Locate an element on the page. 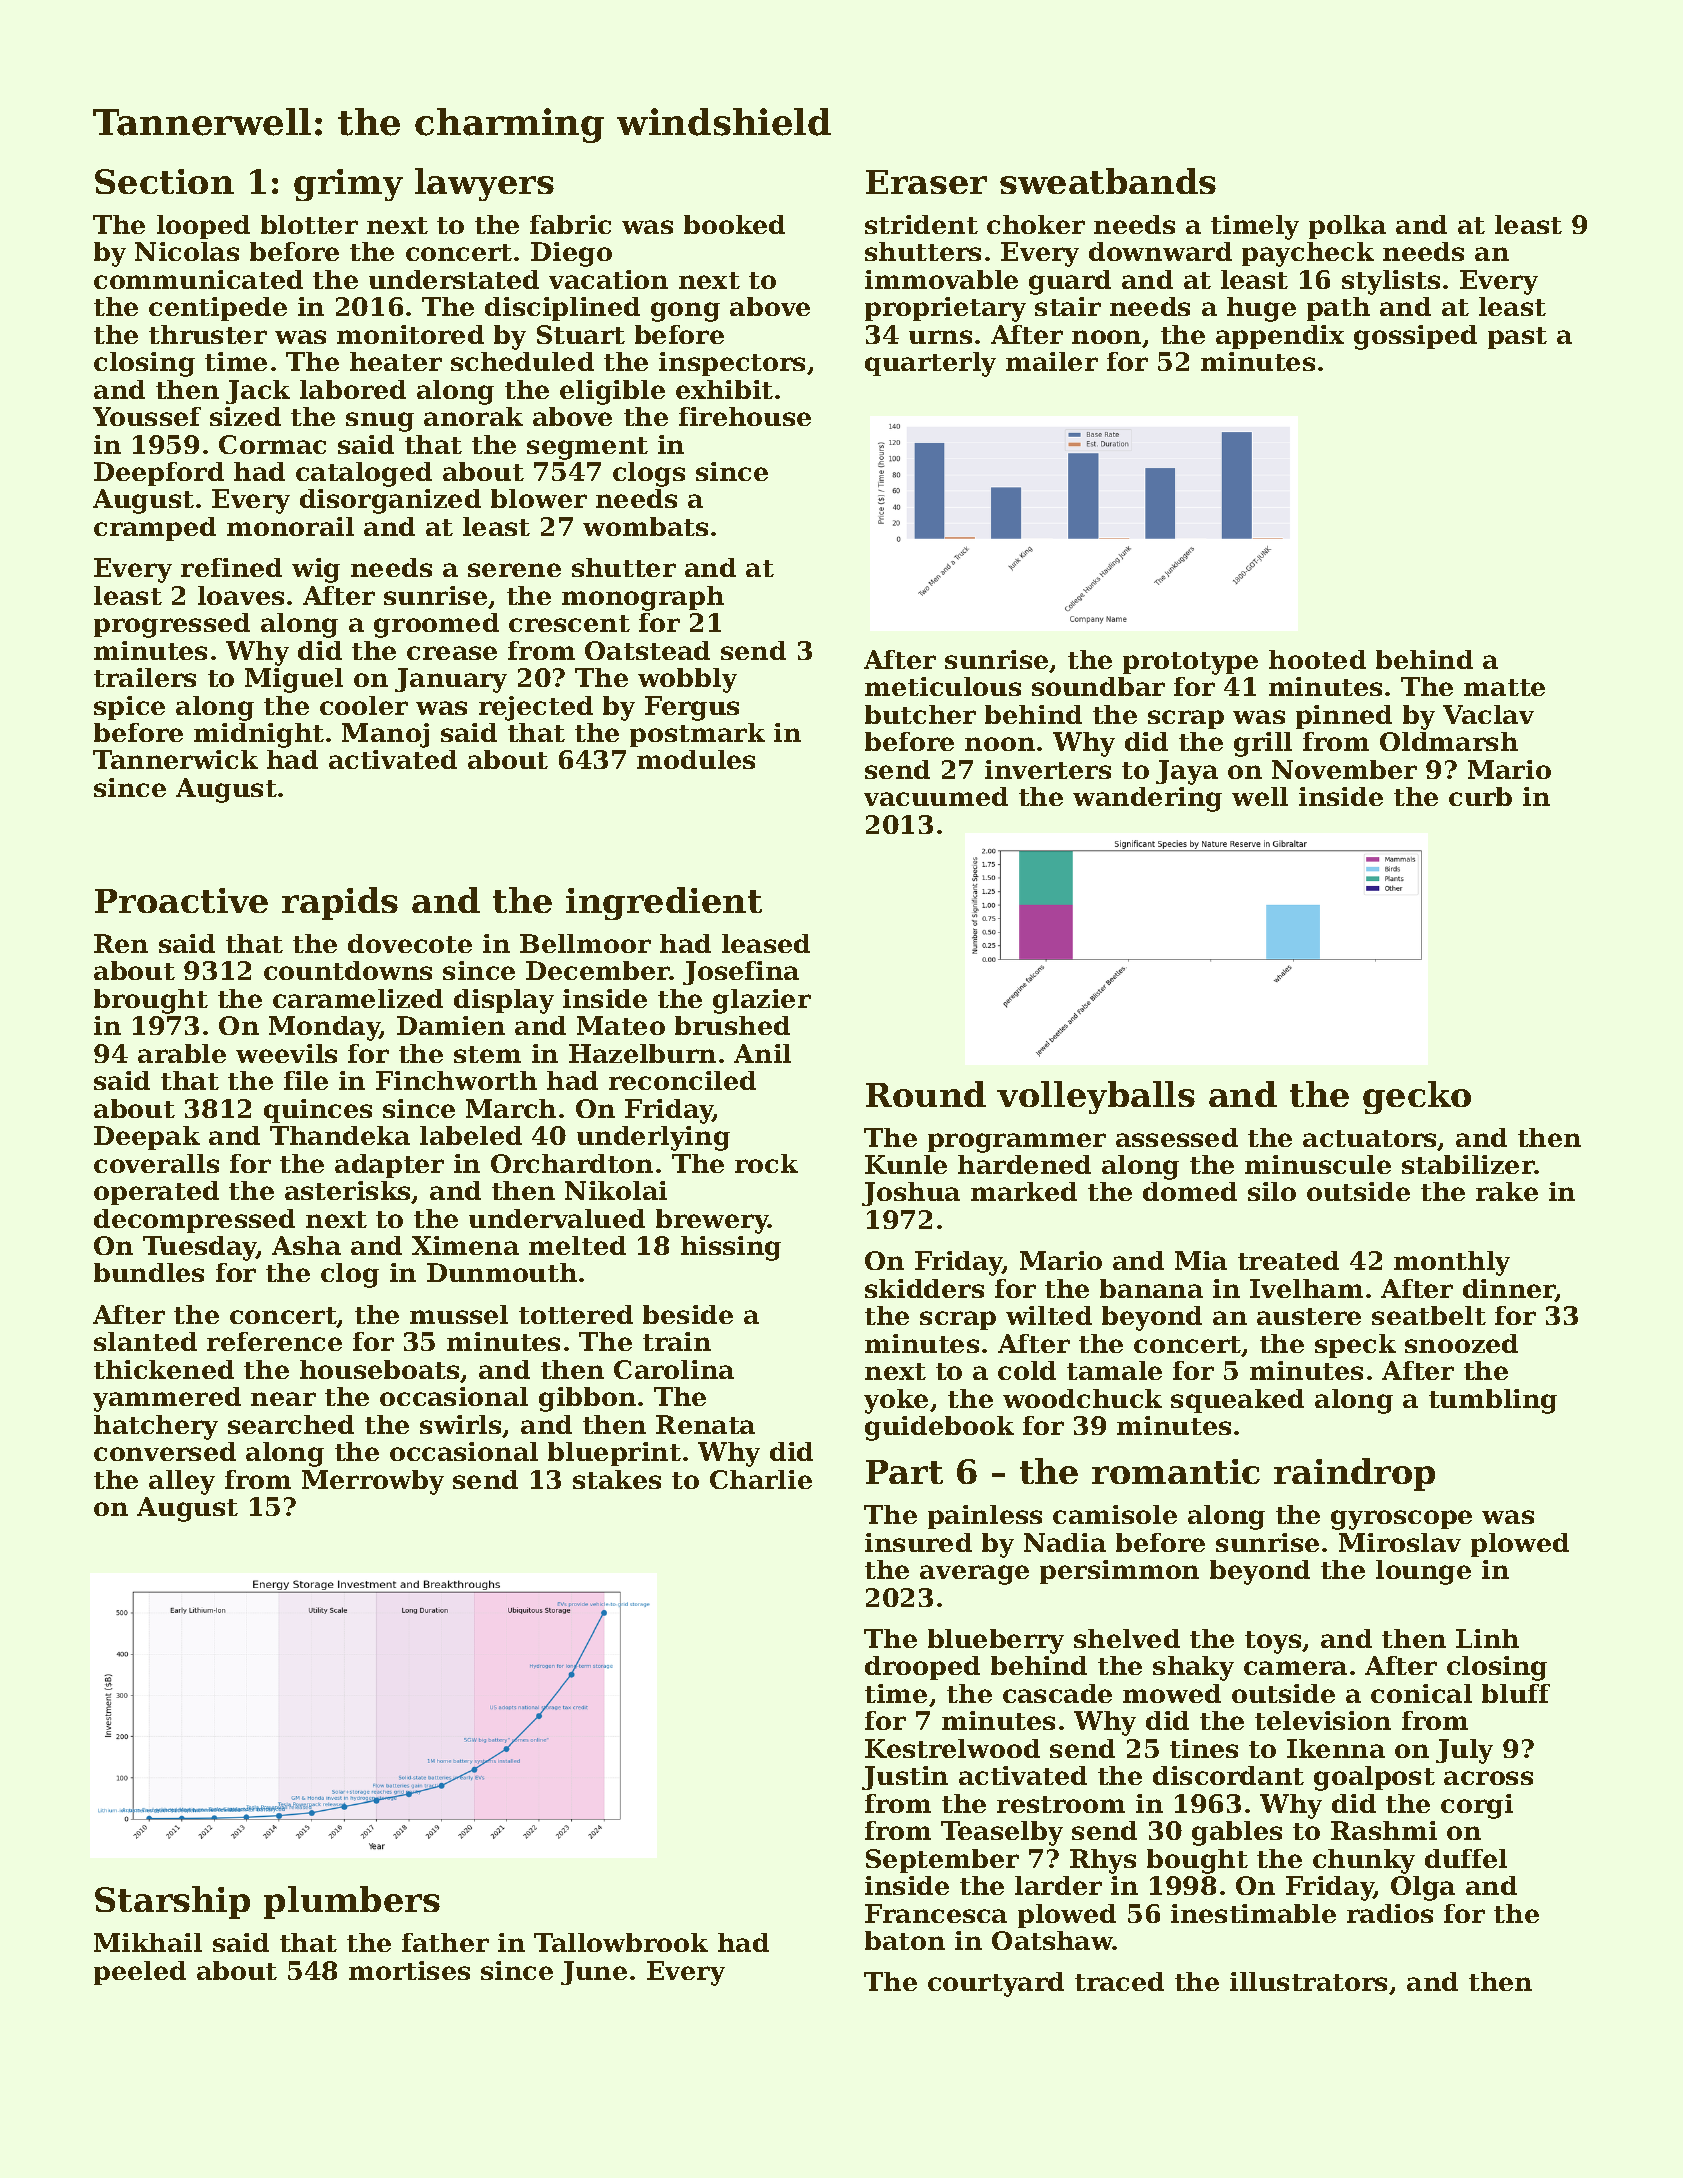 This document has width=1683, height=2178. sweatbands is located at coordinates (1108, 181).
